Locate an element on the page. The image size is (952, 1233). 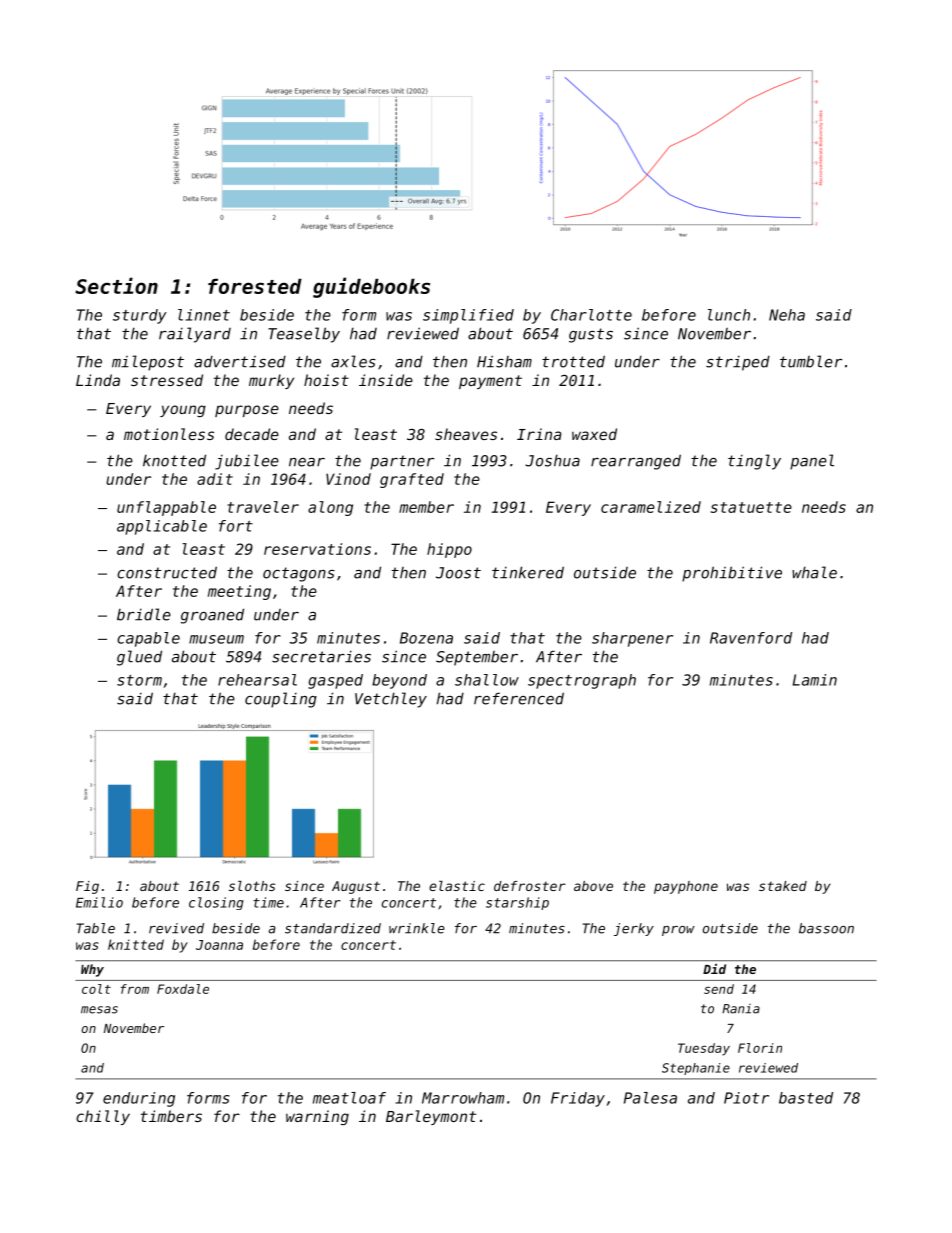
referenced is located at coordinates (519, 698).
